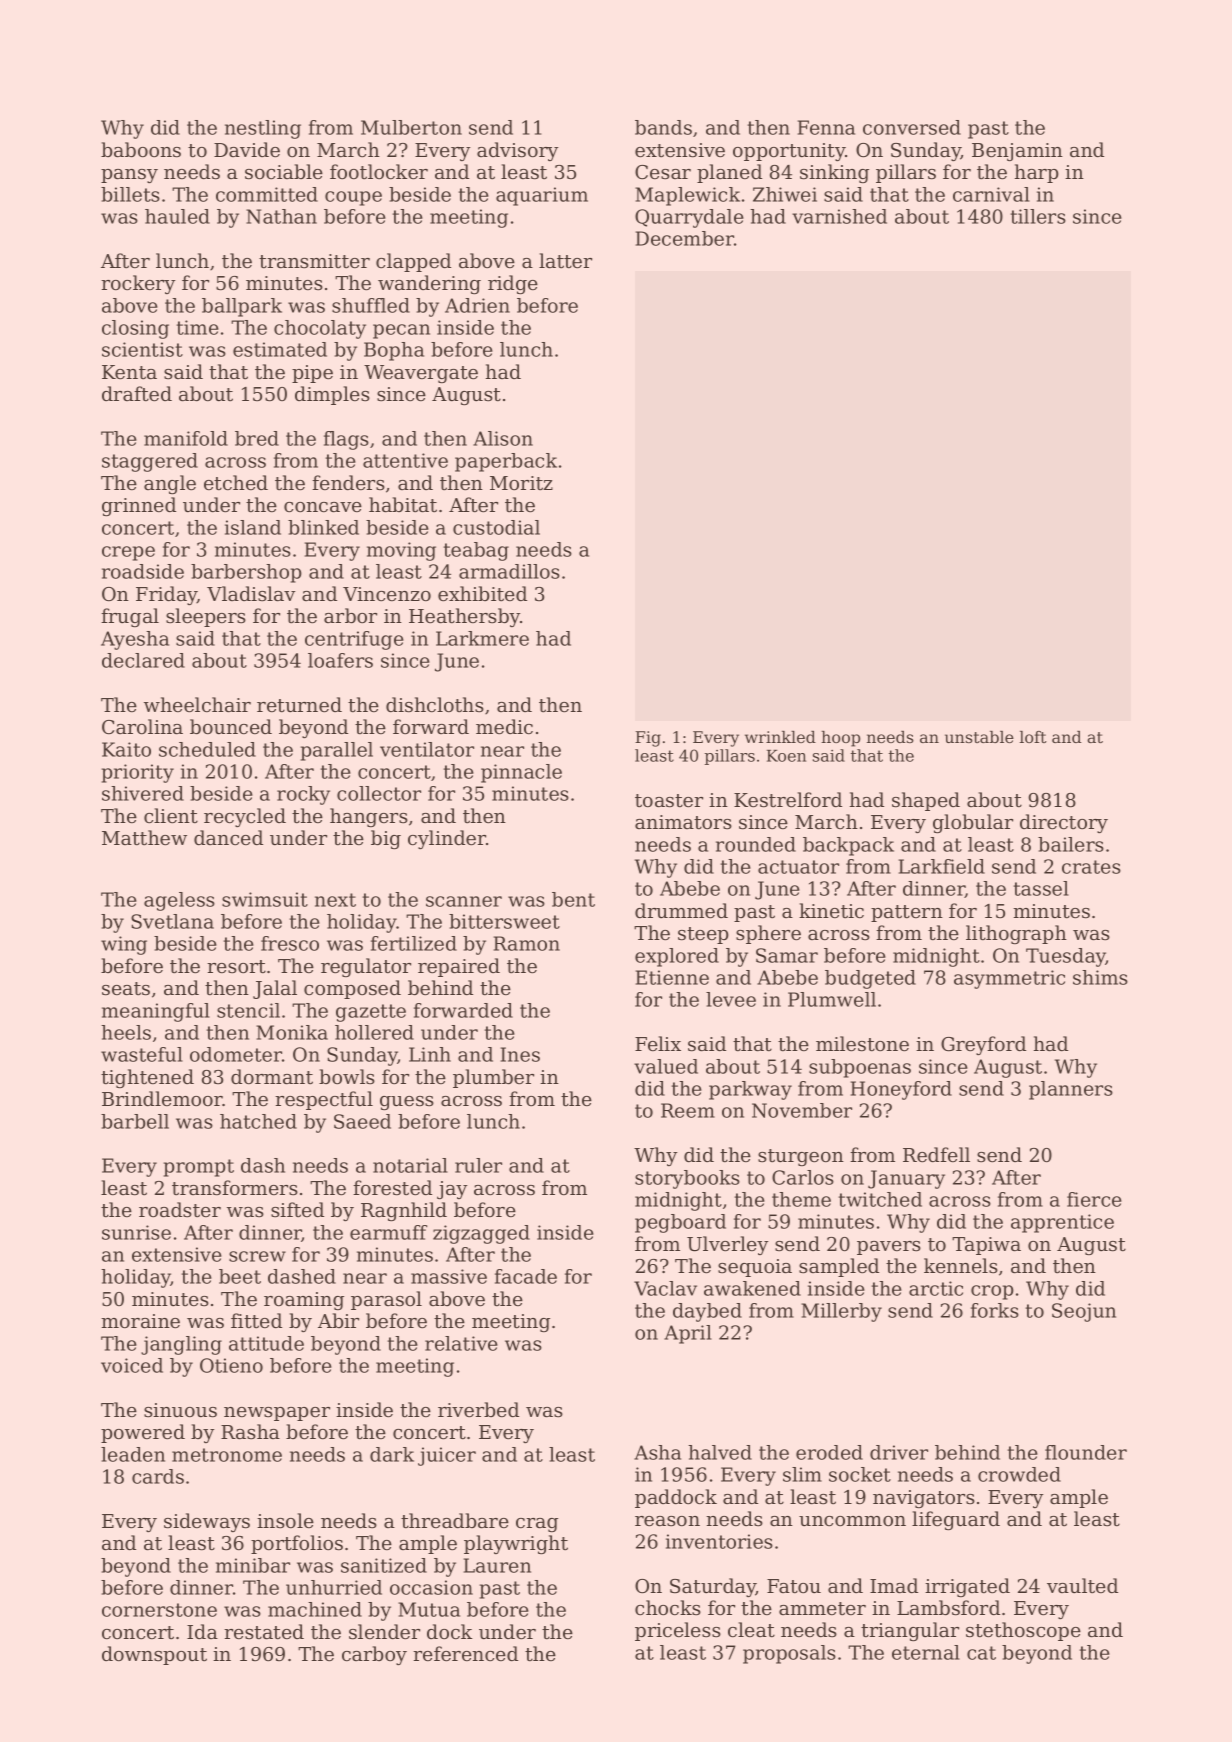  I want to click on eternal, so click(926, 1652).
